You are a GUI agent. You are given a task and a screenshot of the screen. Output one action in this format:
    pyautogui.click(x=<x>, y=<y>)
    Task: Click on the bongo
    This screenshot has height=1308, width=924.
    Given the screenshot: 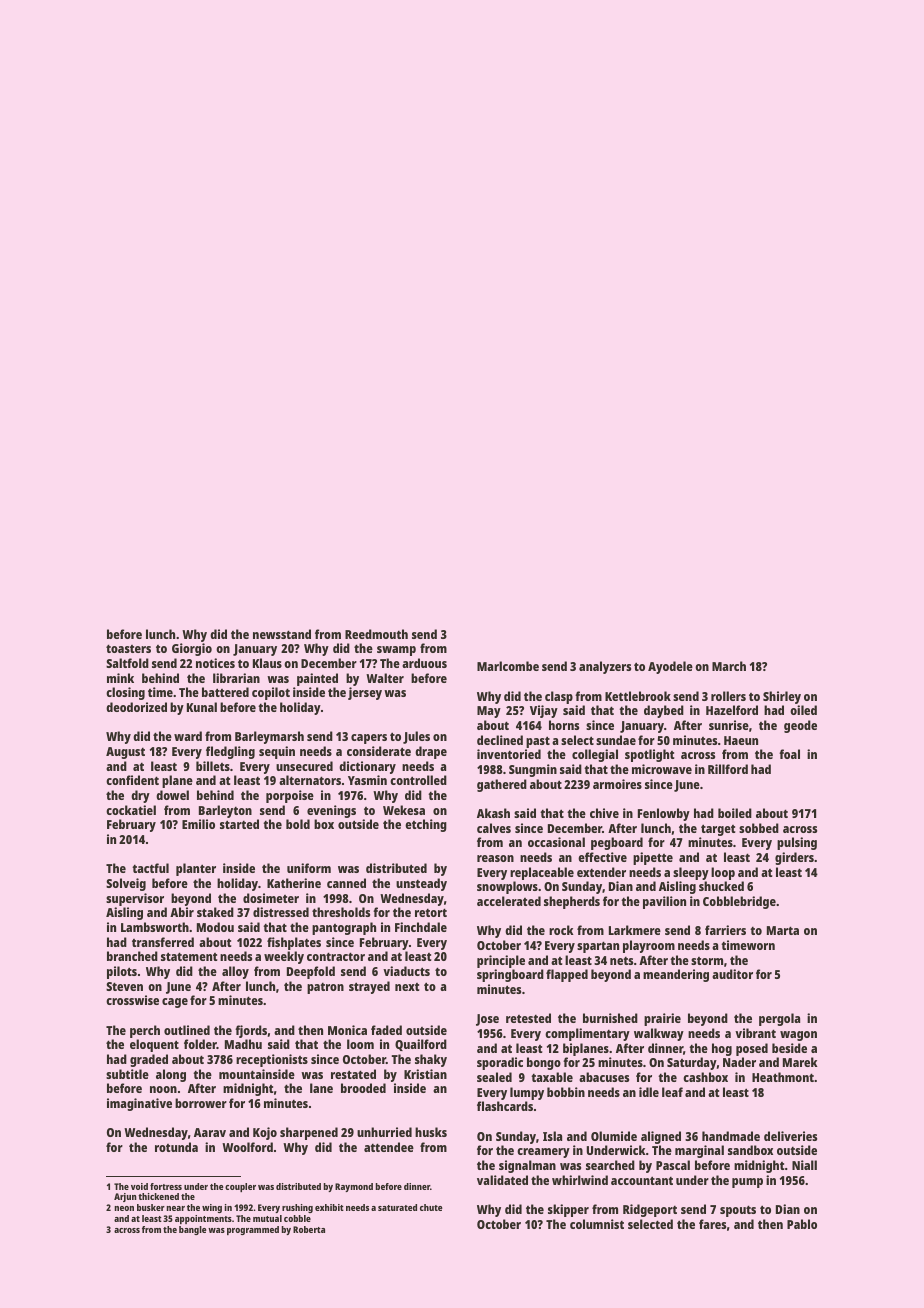 What is the action you would take?
    pyautogui.click(x=544, y=1063)
